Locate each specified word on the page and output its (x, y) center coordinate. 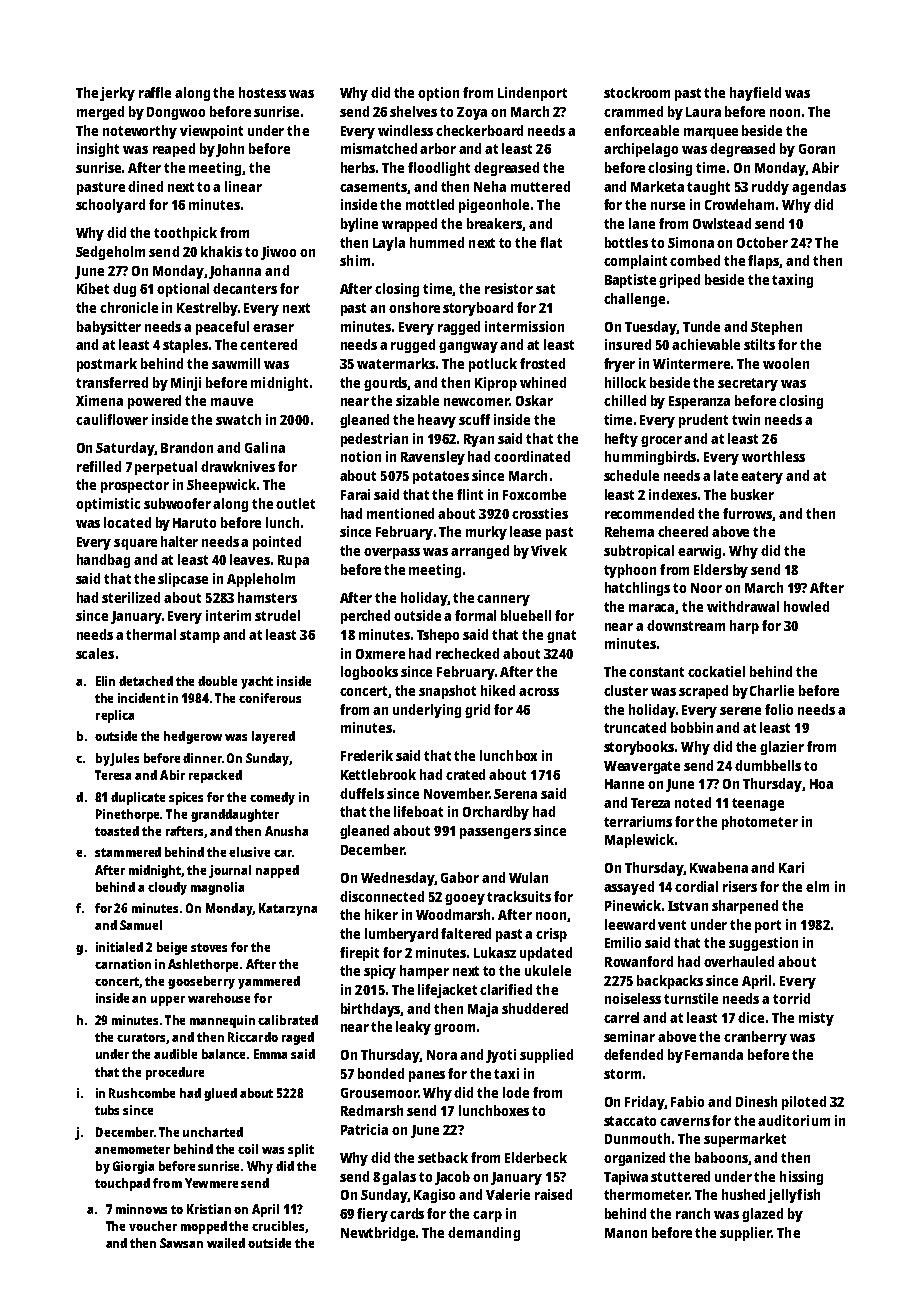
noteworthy (140, 132)
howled (806, 606)
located (127, 522)
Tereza (650, 803)
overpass (392, 553)
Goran (817, 149)
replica (115, 716)
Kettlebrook (378, 774)
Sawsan (181, 1243)
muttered (540, 186)
